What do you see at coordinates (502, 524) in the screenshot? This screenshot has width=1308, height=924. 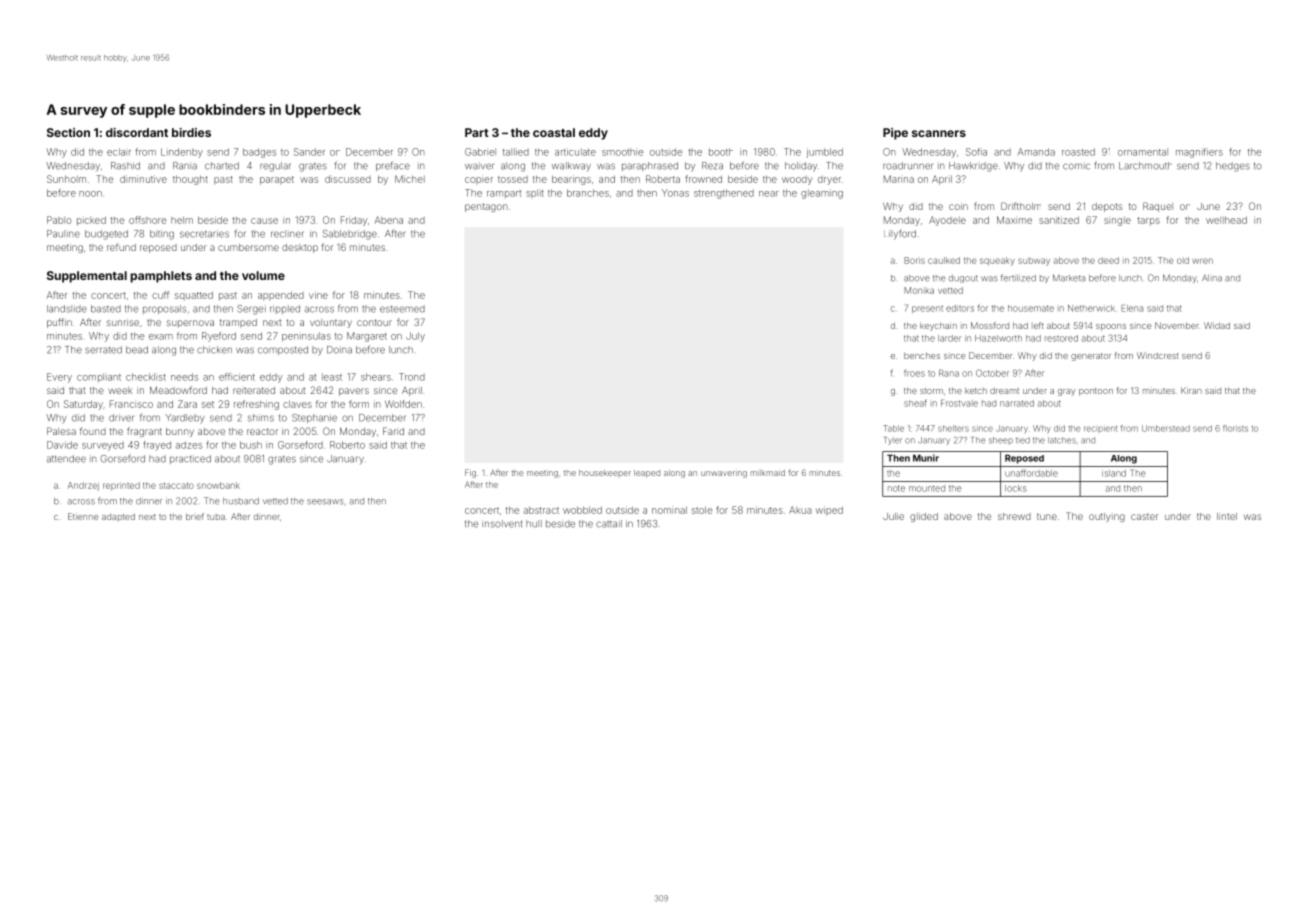 I see `insolvent` at bounding box center [502, 524].
